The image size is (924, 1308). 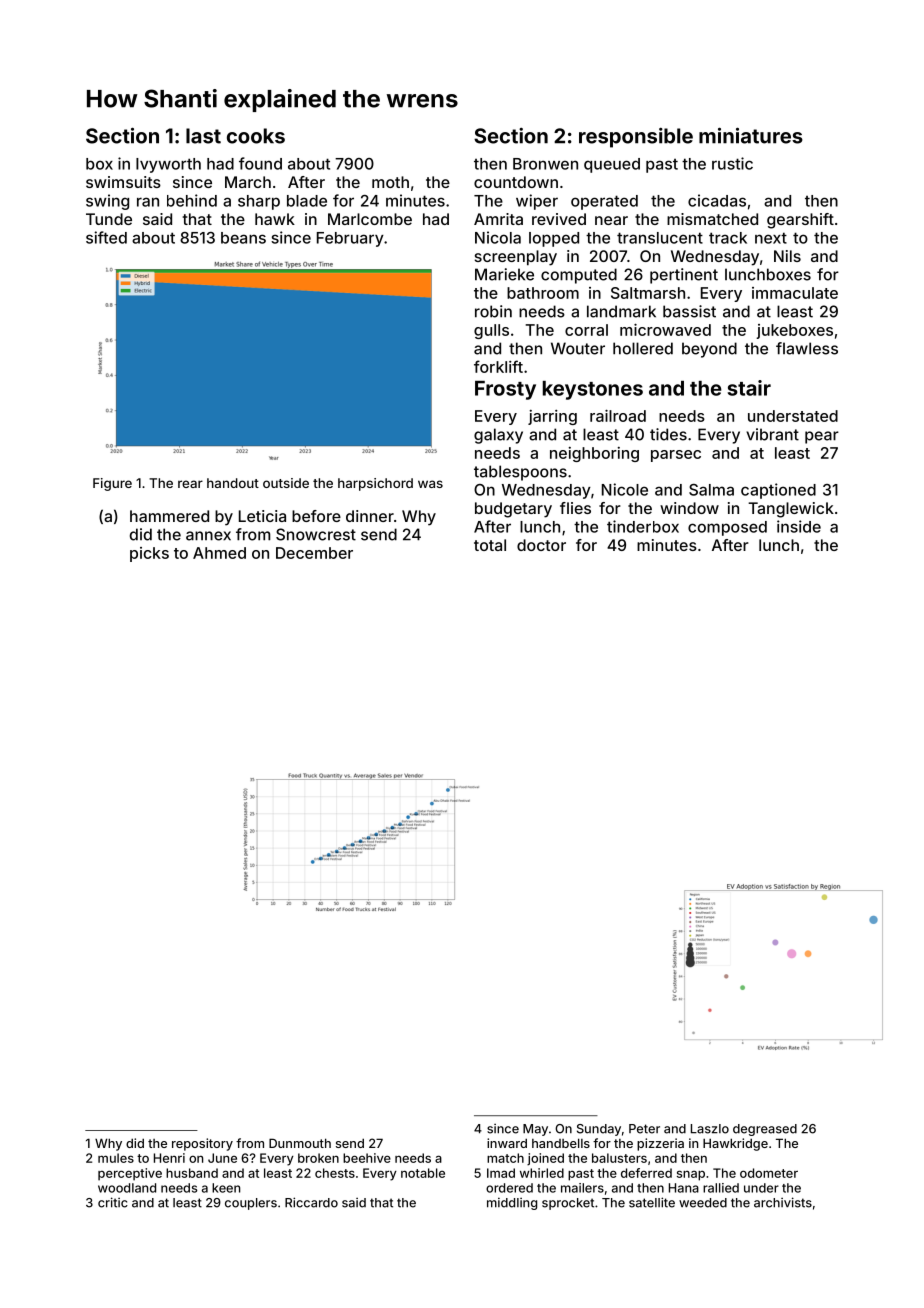 What do you see at coordinates (251, 1204) in the page?
I see `couplers` at bounding box center [251, 1204].
